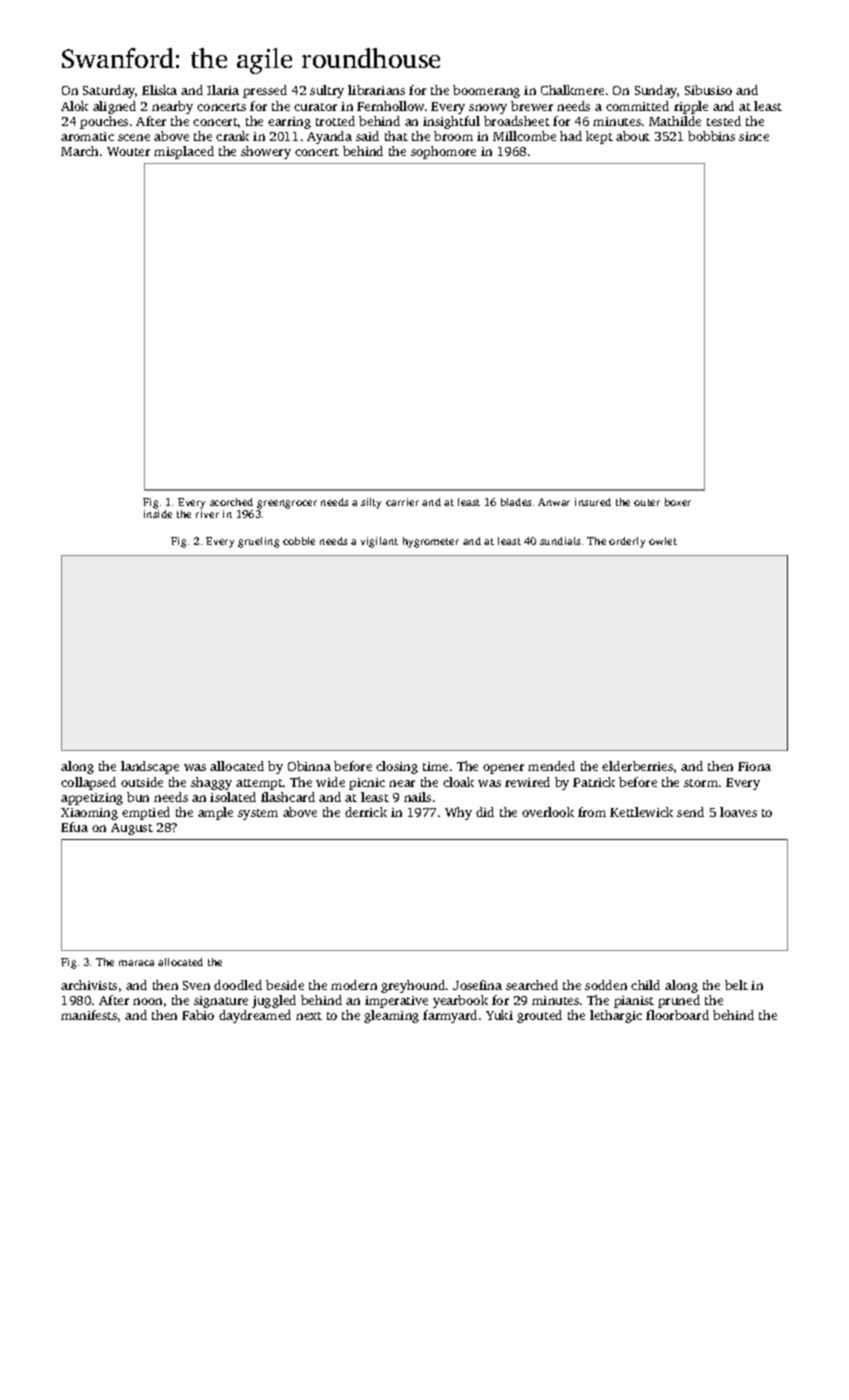  What do you see at coordinates (158, 514) in the document?
I see `inside` at bounding box center [158, 514].
